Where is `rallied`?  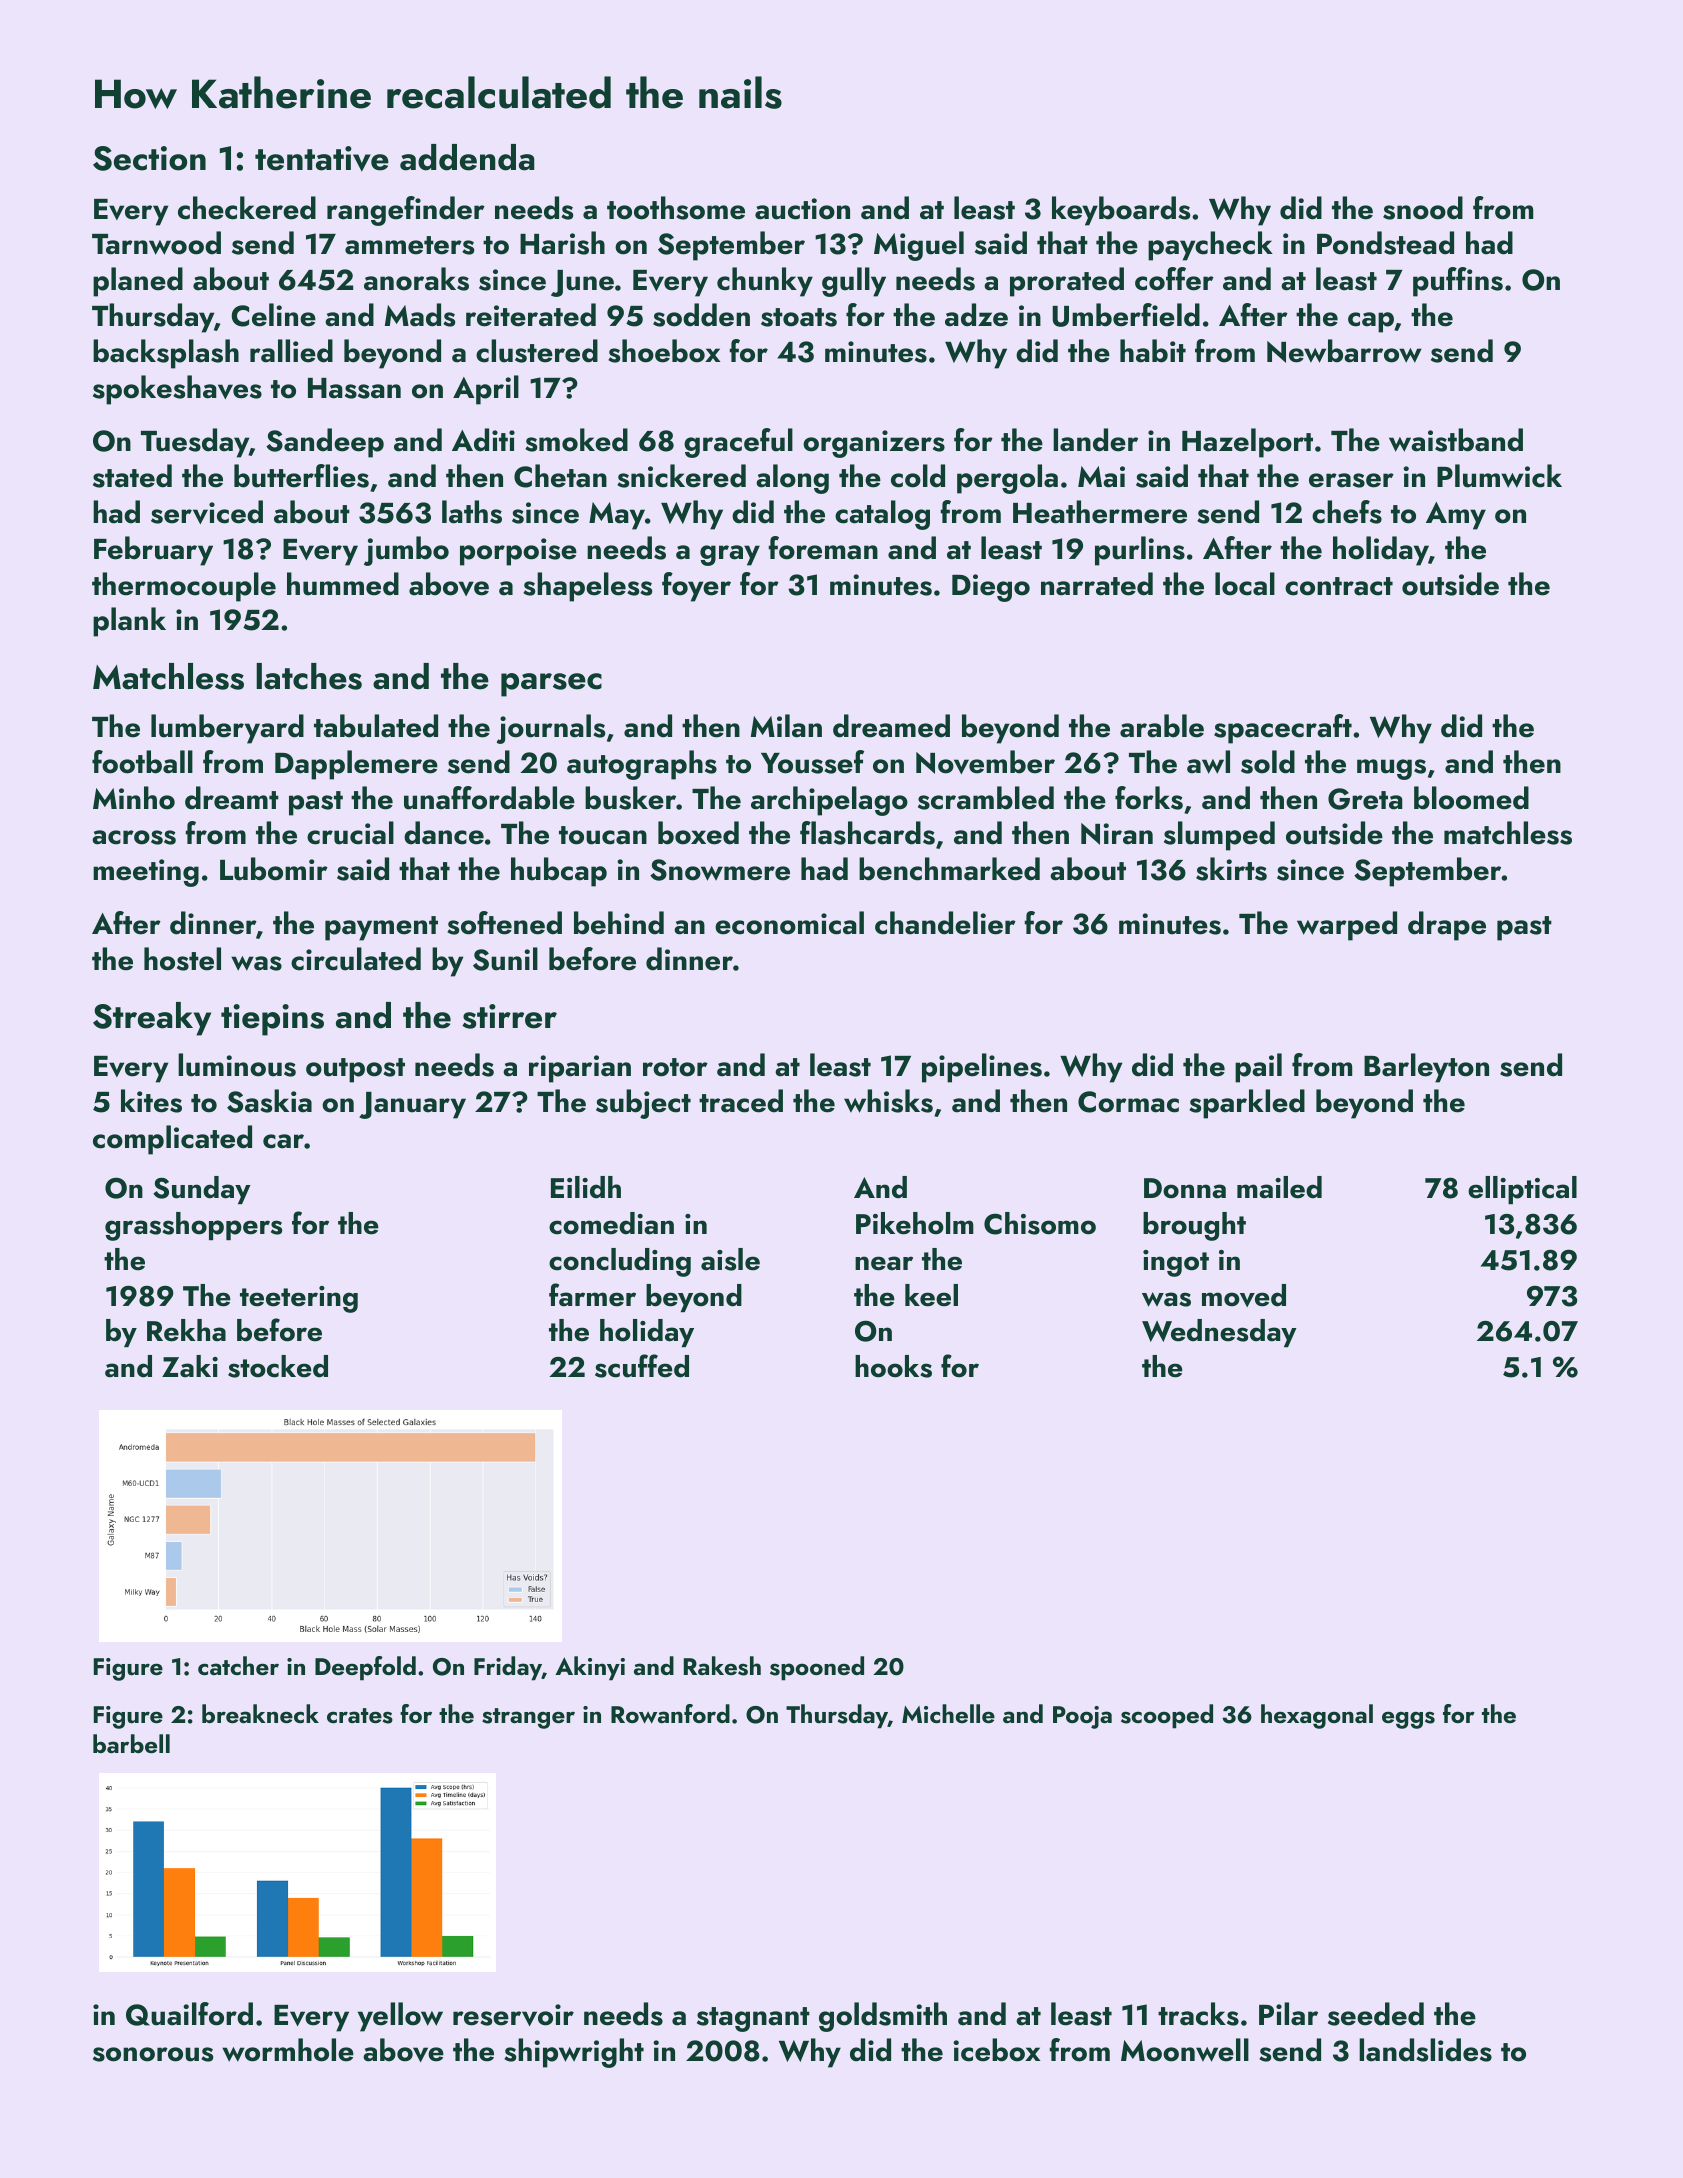
rallied is located at coordinates (291, 351).
